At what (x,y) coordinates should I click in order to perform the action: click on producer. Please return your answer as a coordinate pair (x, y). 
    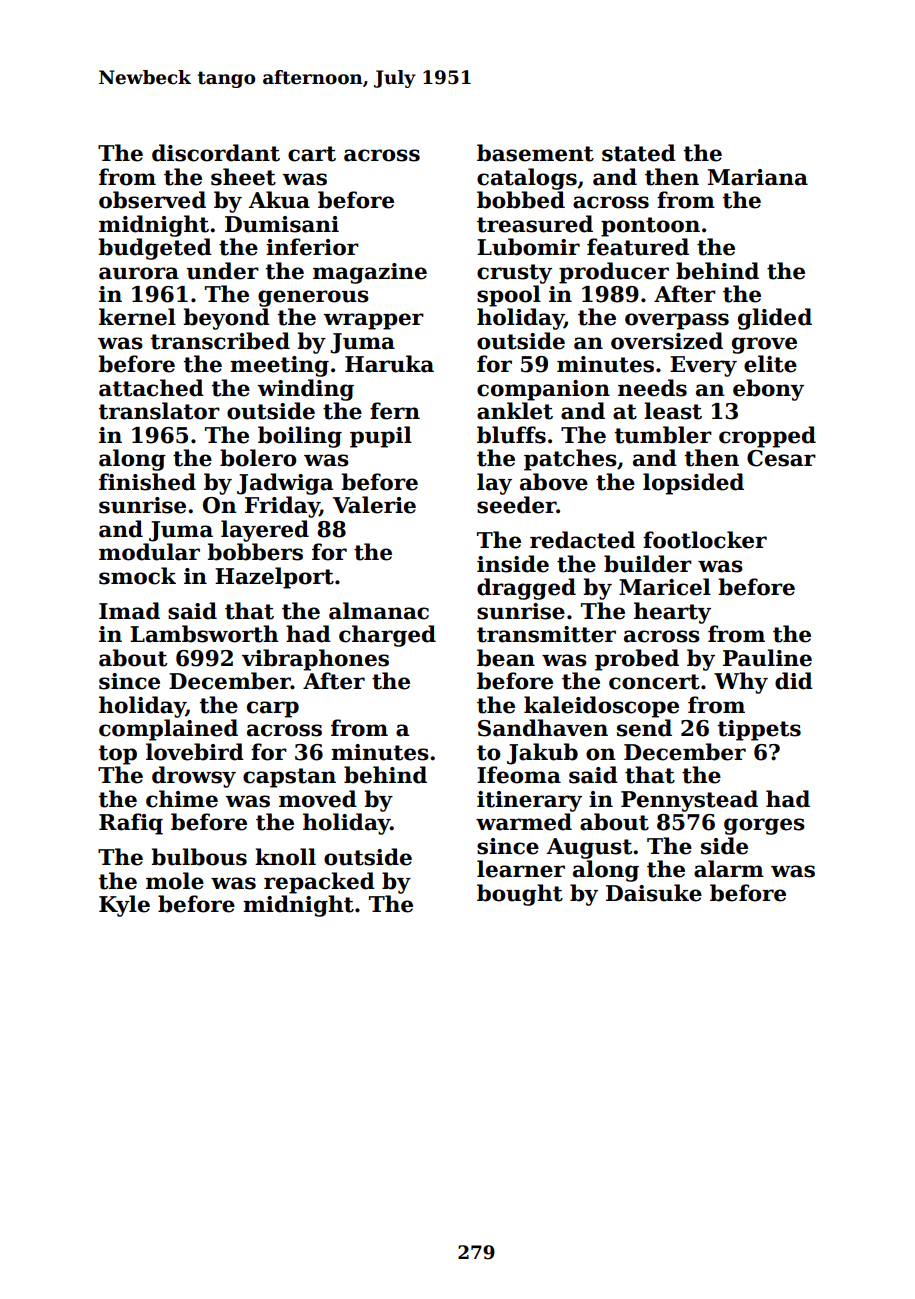
    Looking at the image, I should click on (614, 273).
